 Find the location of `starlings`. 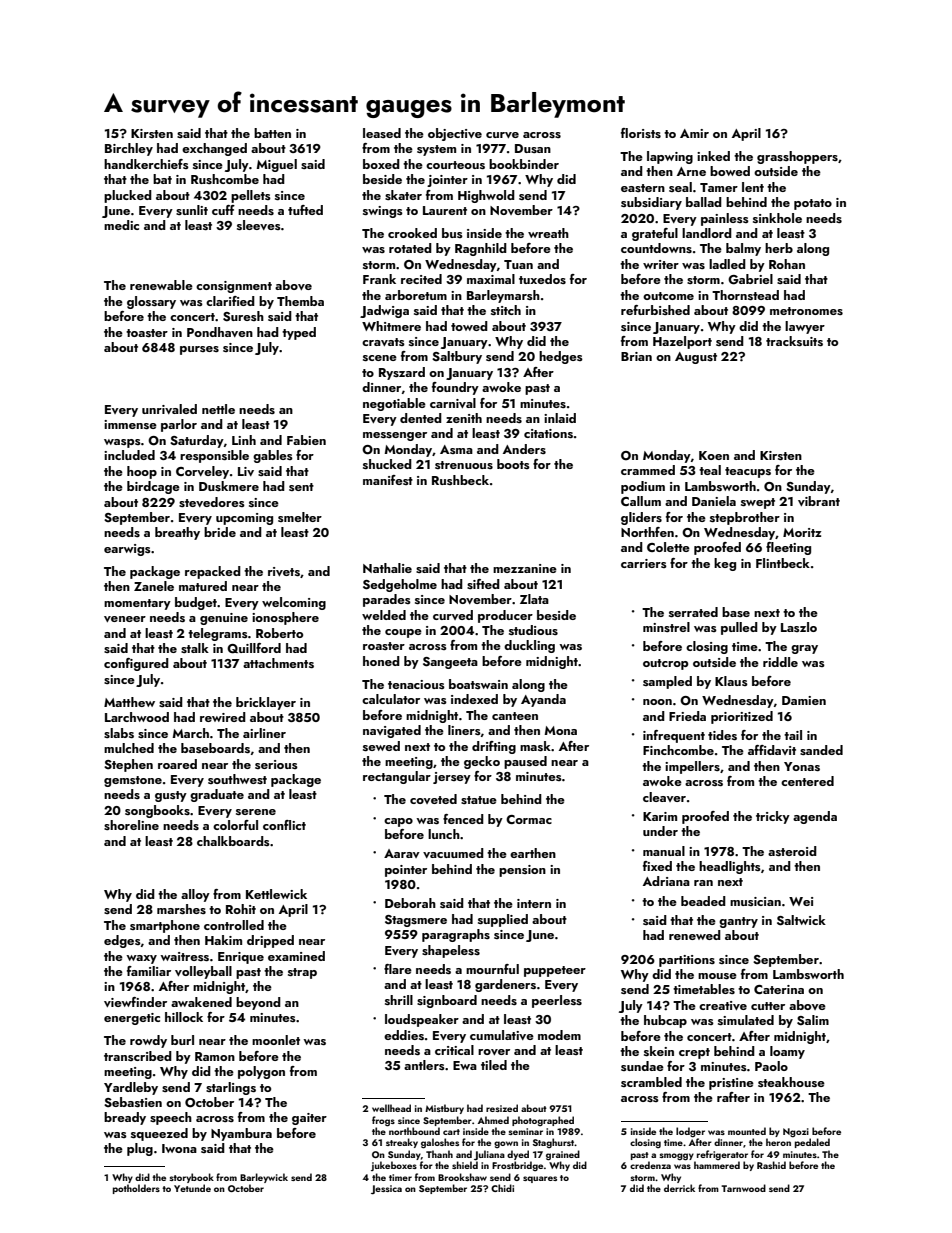

starlings is located at coordinates (231, 1088).
